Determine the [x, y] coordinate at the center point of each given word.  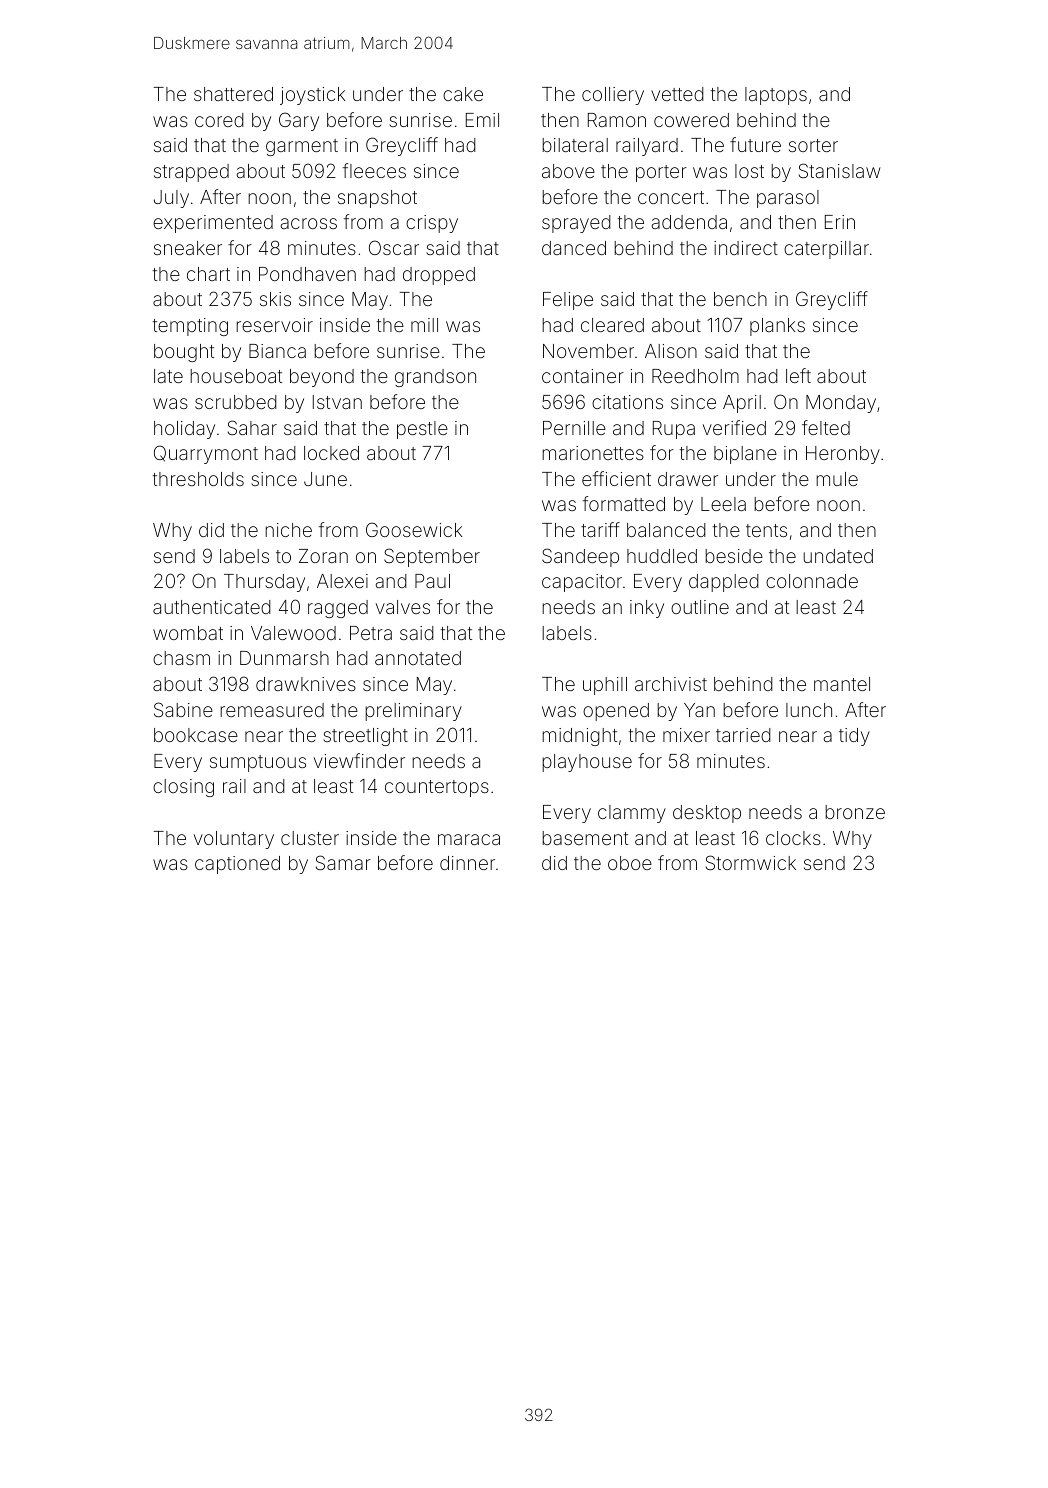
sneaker [188, 248]
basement [585, 838]
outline [700, 607]
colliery [613, 96]
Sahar [252, 427]
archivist [671, 684]
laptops [776, 96]
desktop [707, 814]
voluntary [234, 840]
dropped [439, 276]
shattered [233, 94]
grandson [435, 378]
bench [740, 299]
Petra [371, 633]
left [798, 375]
